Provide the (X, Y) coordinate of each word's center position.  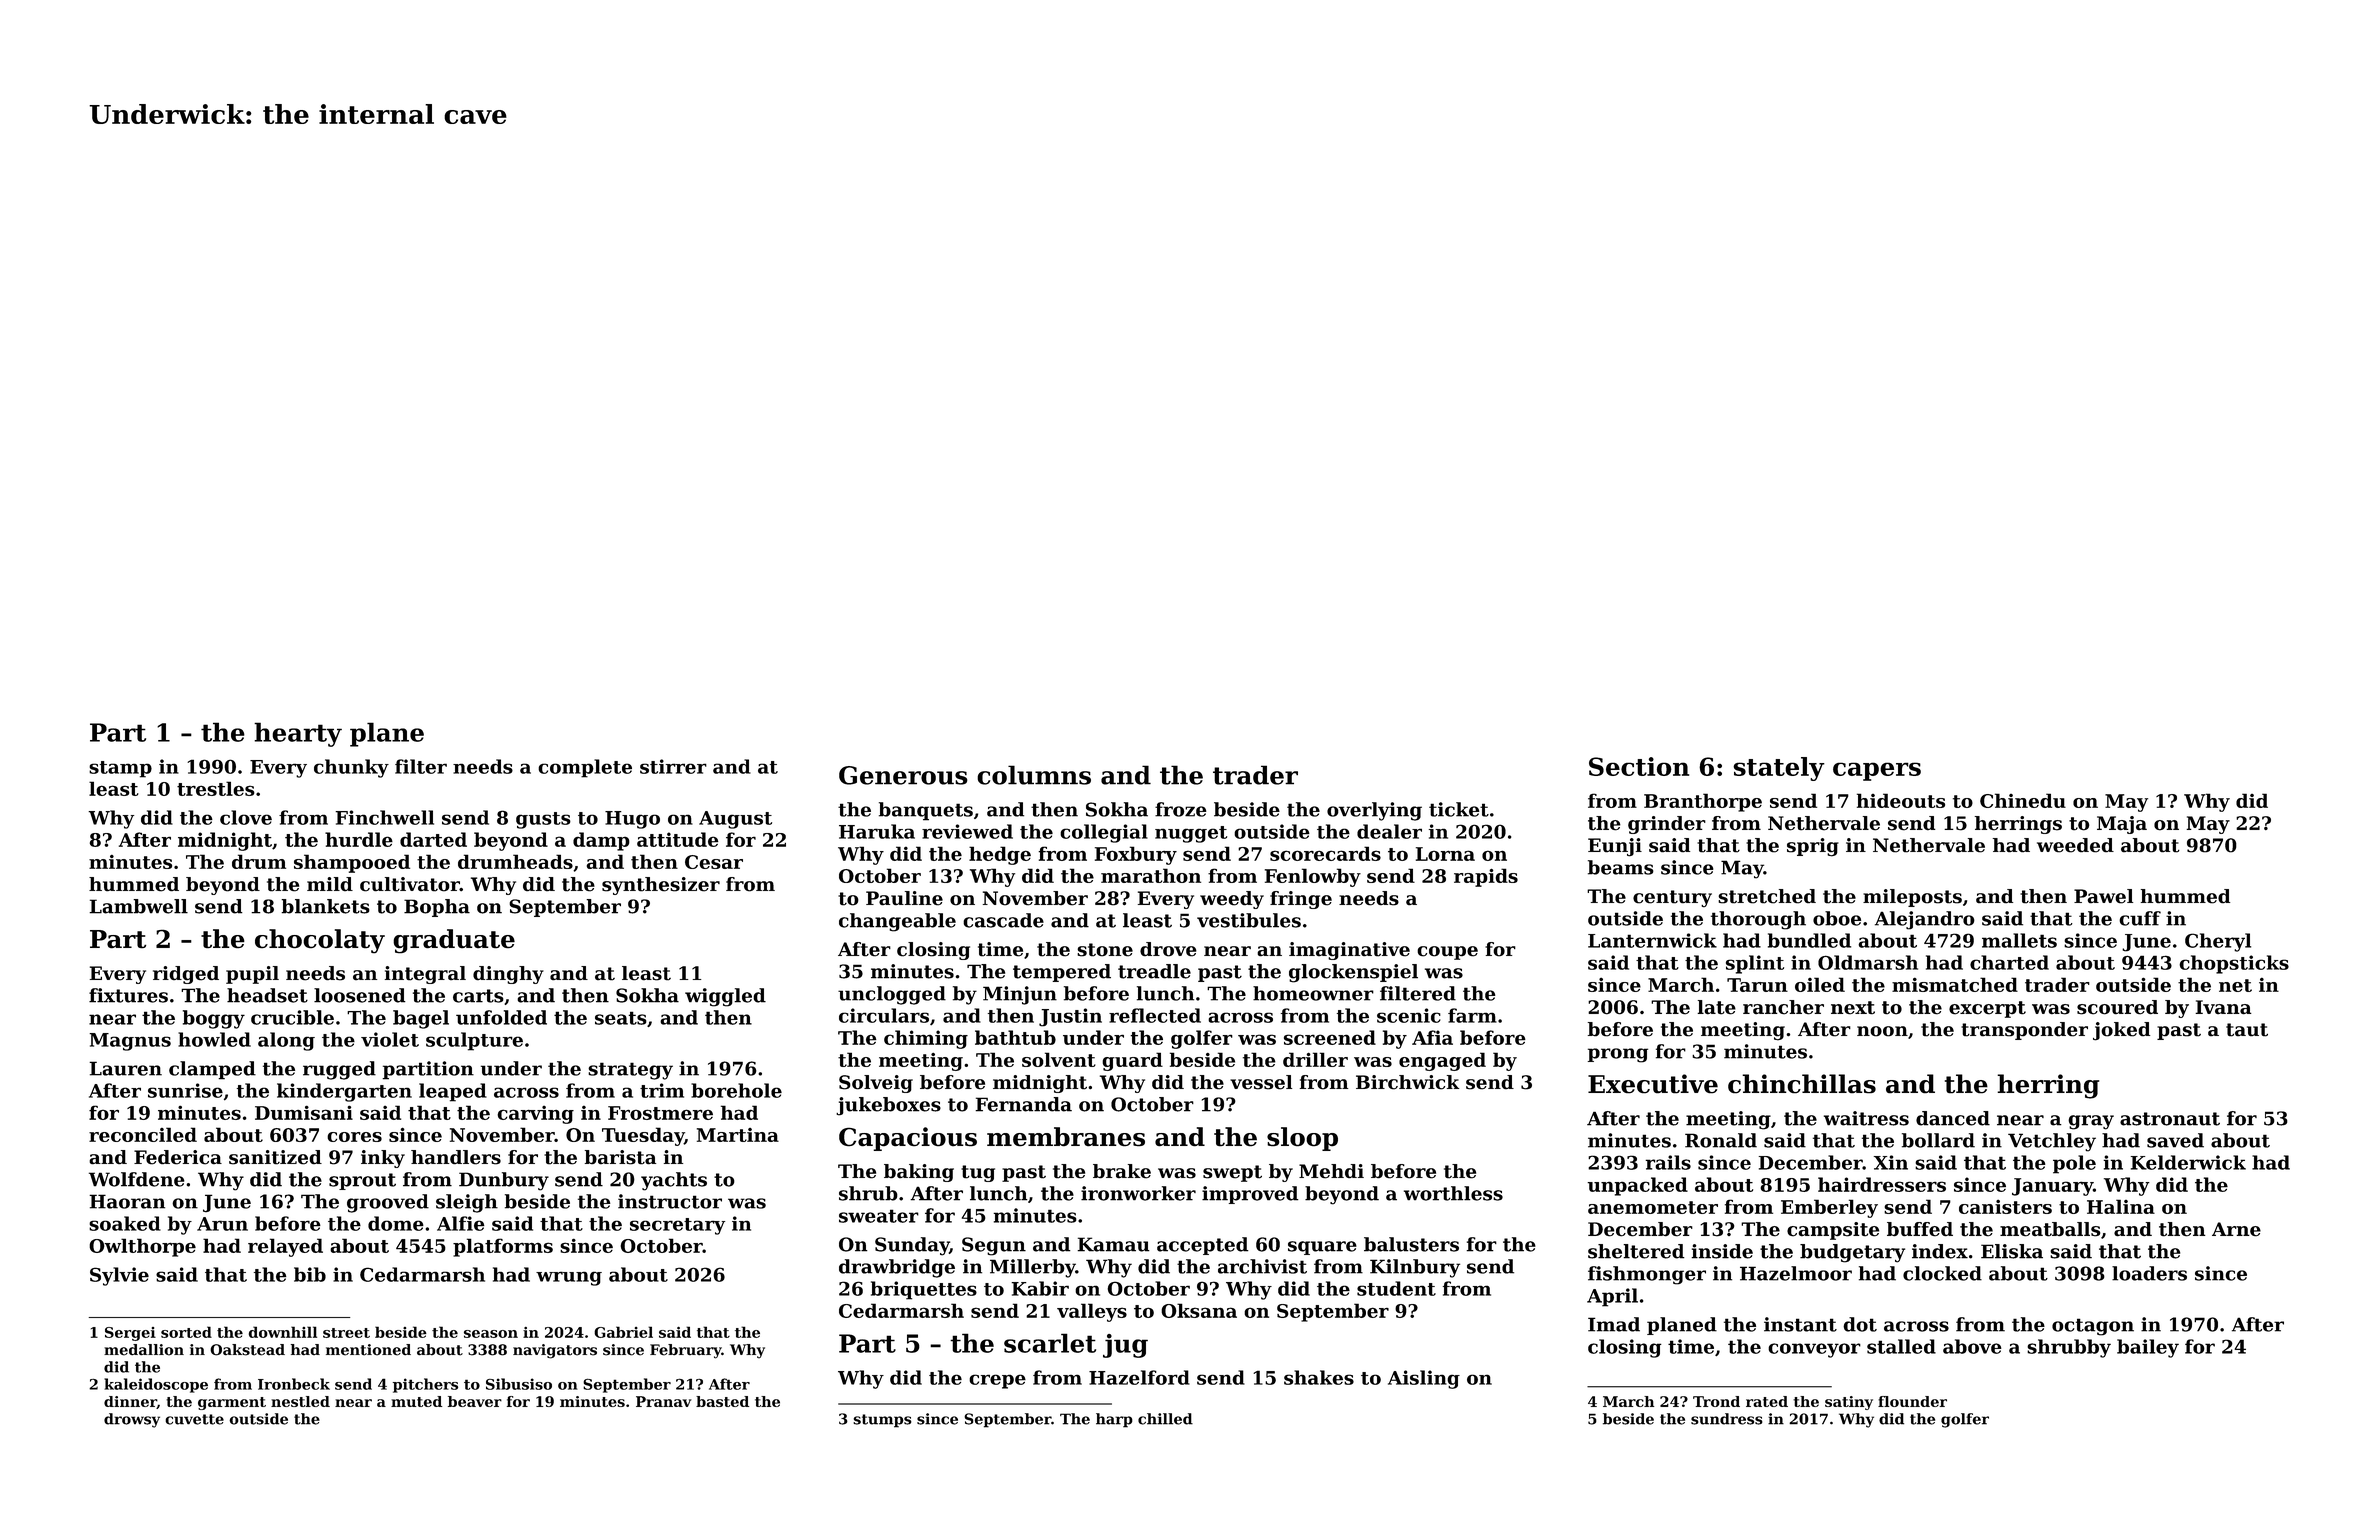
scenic (1409, 1015)
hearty (298, 734)
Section (1639, 766)
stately (1779, 769)
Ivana (2223, 1007)
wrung (569, 1278)
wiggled (725, 997)
